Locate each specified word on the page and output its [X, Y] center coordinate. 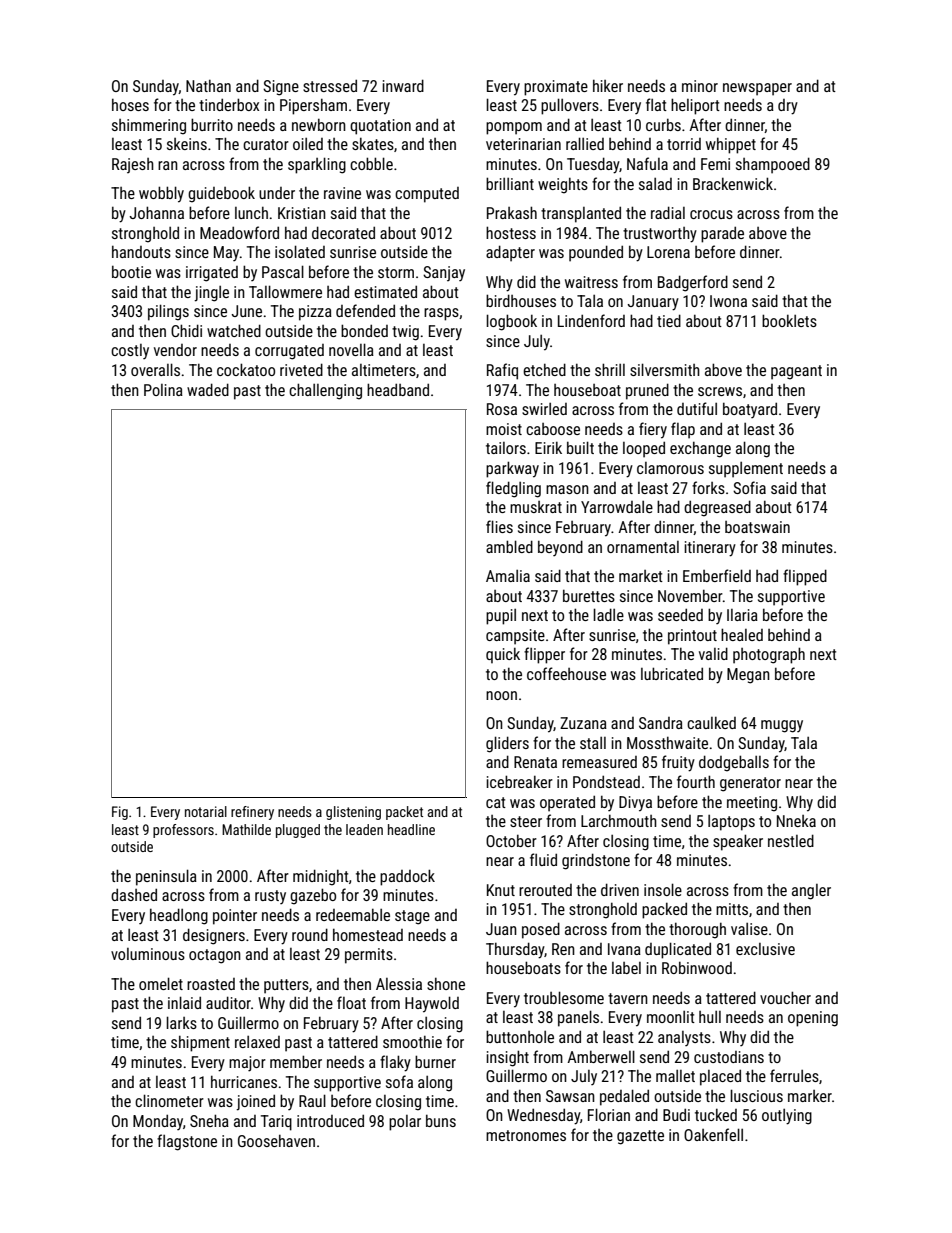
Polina [163, 390]
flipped [805, 577]
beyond [560, 548]
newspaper [757, 89]
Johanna [156, 212]
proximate [556, 88]
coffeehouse [566, 673]
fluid [543, 859]
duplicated [678, 950]
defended [365, 310]
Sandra [661, 723]
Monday [158, 1122]
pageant [796, 372]
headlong [179, 916]
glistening [353, 813]
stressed [330, 85]
